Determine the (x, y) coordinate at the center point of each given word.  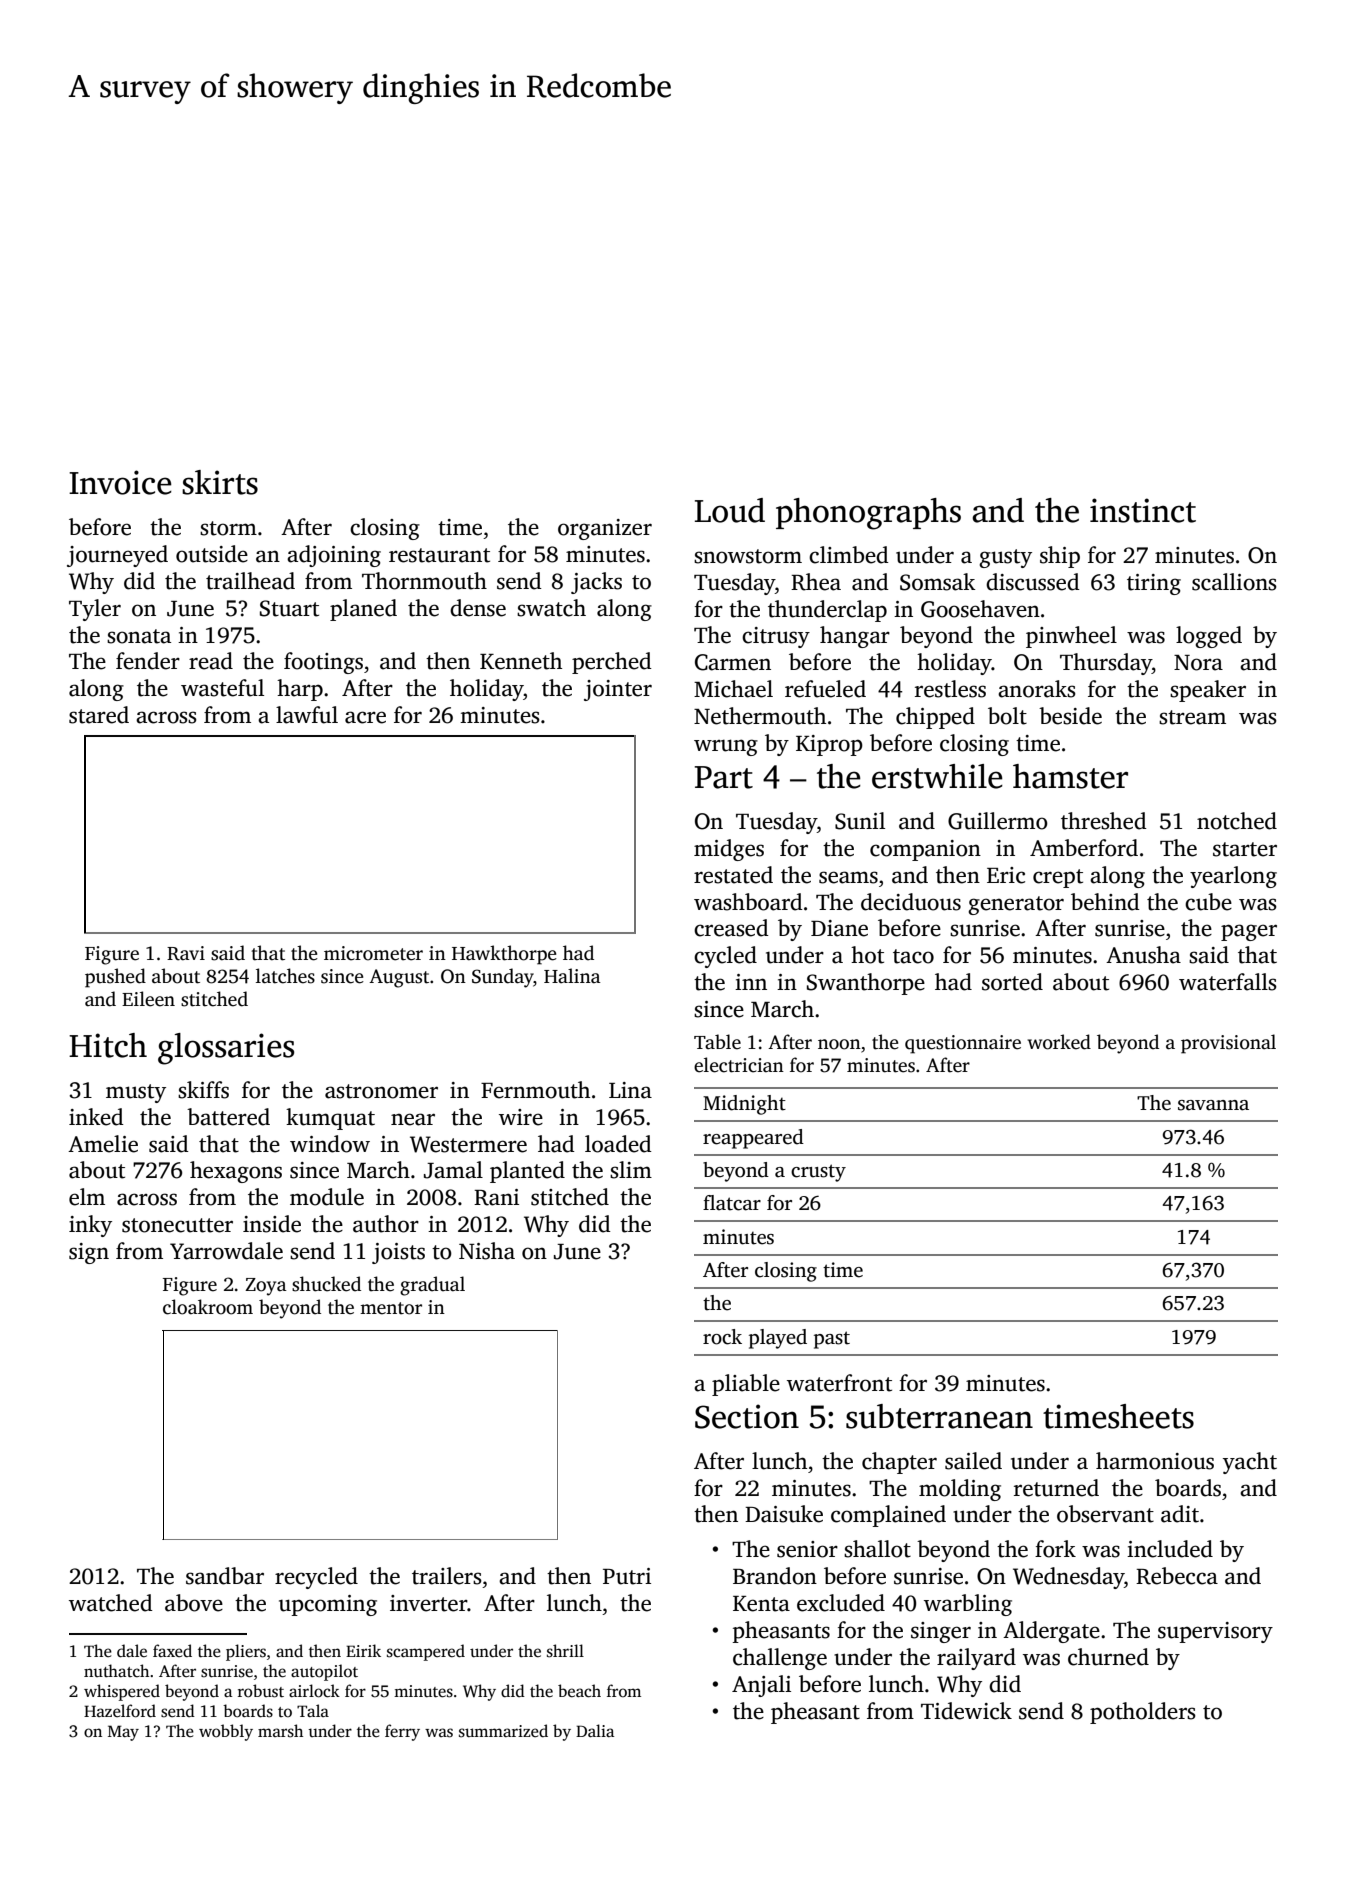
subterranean (939, 1416)
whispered (122, 1692)
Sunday (503, 978)
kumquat (330, 1119)
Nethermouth (760, 716)
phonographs (868, 514)
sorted (1012, 982)
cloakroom (208, 1307)
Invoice (120, 482)
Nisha (487, 1251)
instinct (1143, 510)
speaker (1208, 691)
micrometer (373, 953)
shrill (565, 1651)
